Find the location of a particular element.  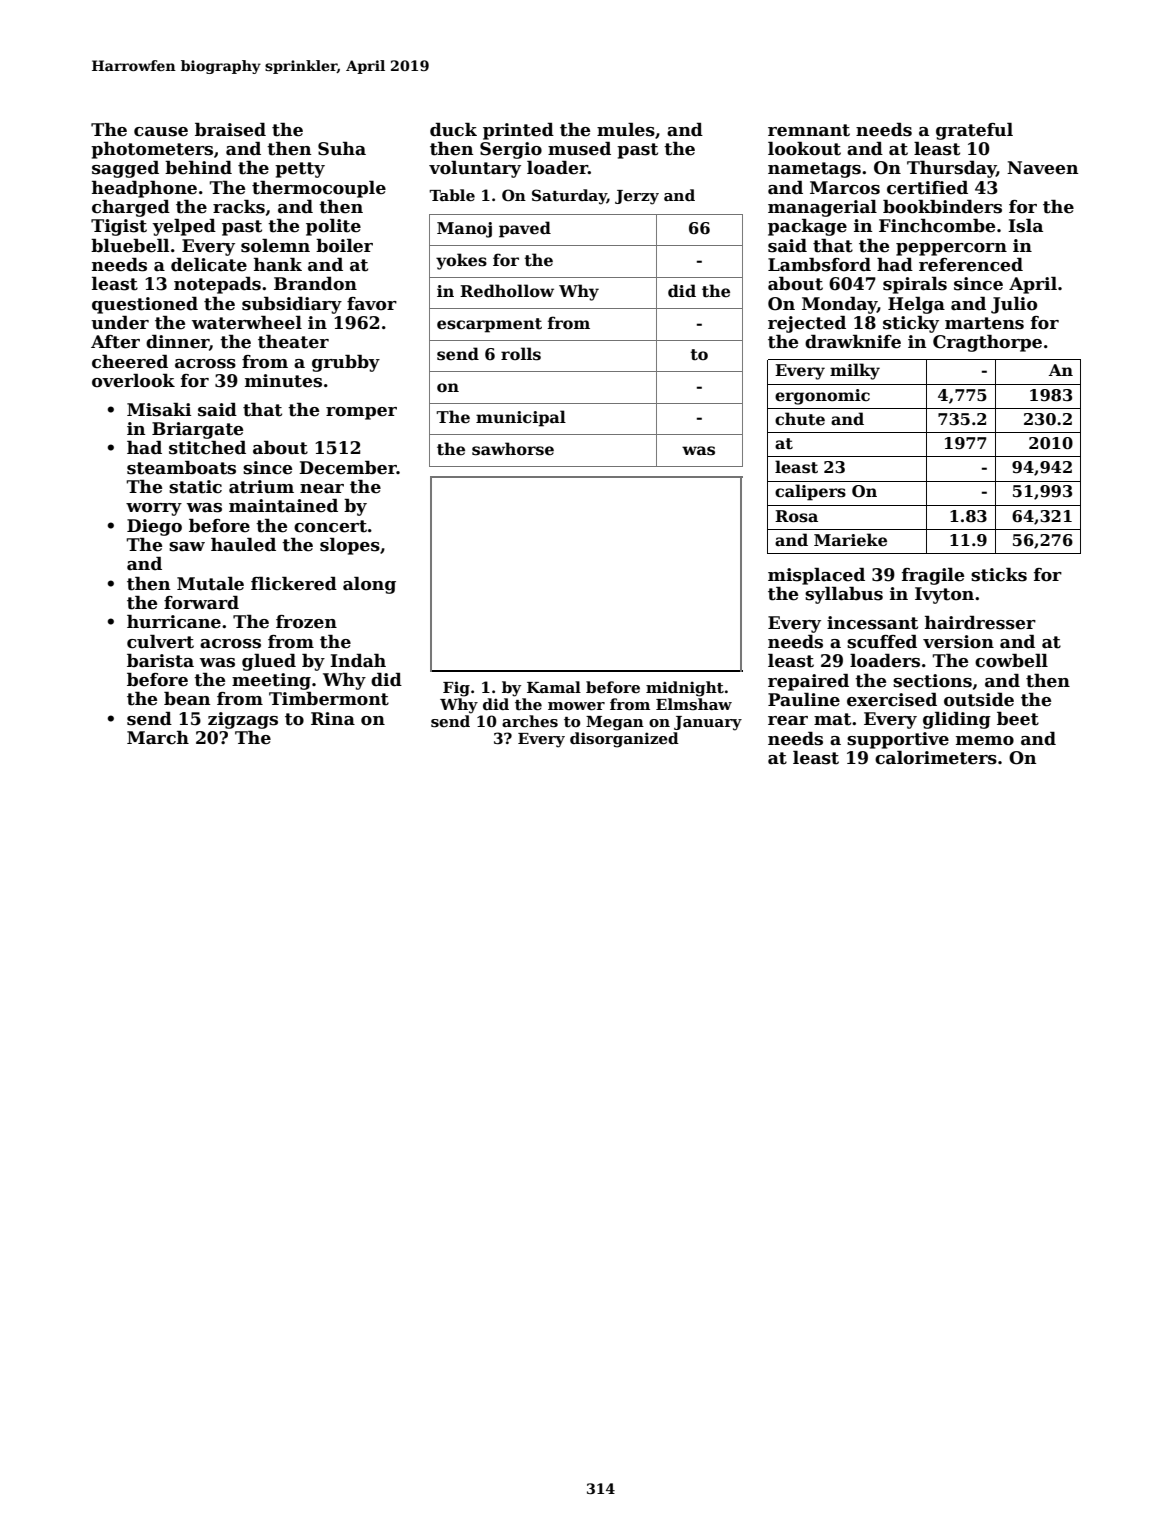

racks is located at coordinates (239, 207).
